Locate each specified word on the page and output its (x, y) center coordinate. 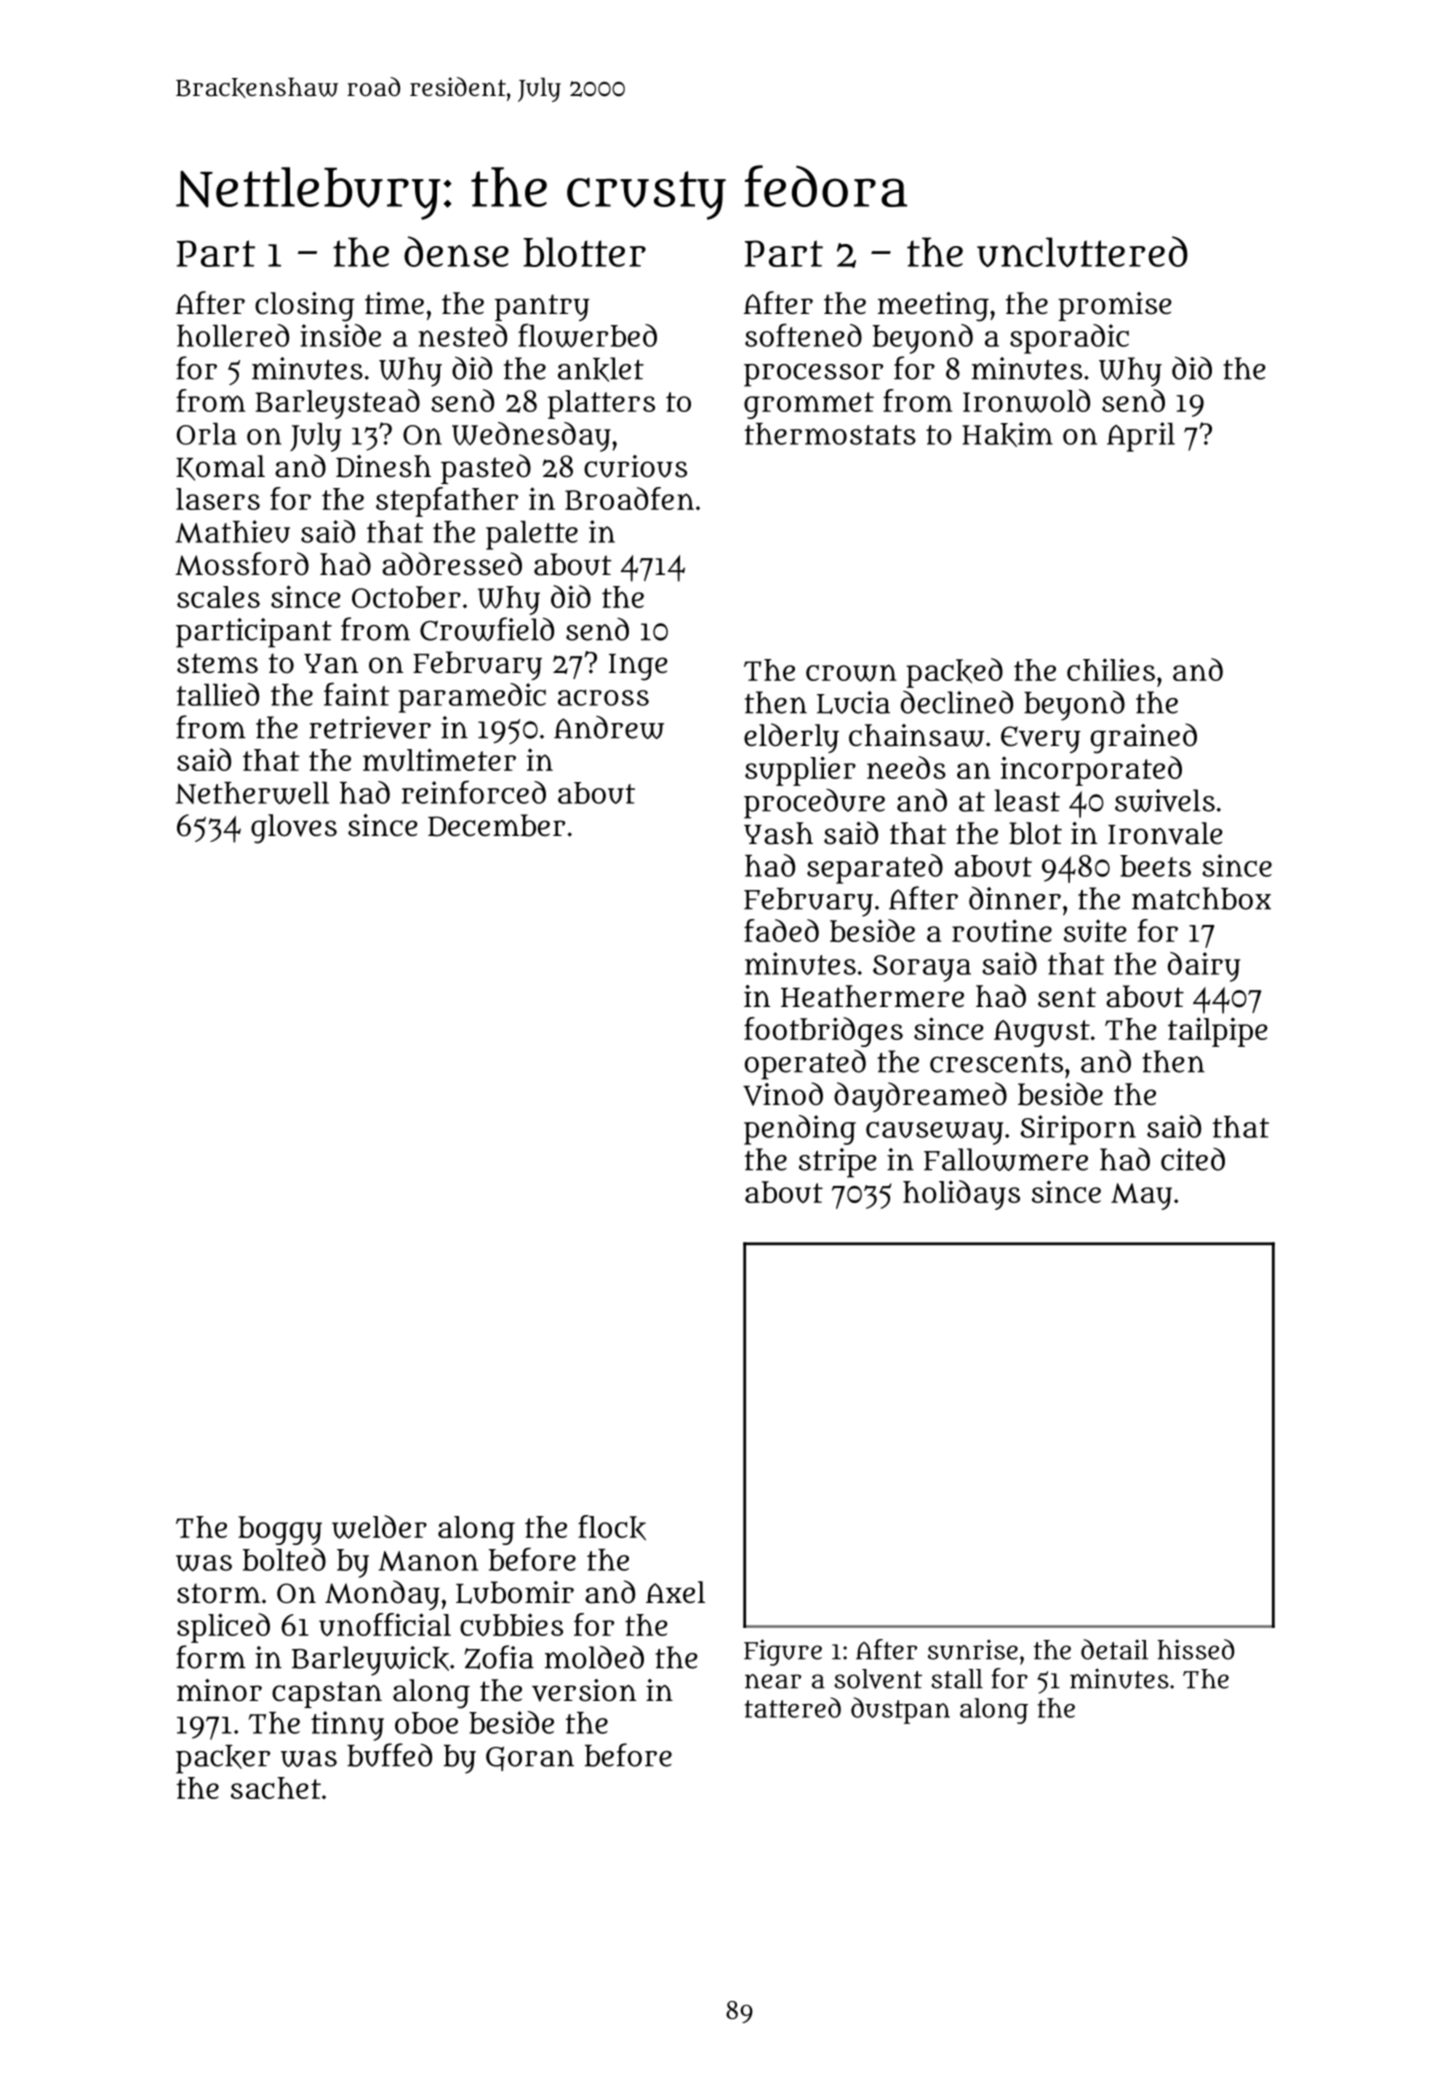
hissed (1195, 1649)
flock (612, 1528)
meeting (933, 307)
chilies (1111, 669)
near (773, 1681)
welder (379, 1527)
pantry (542, 307)
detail (1114, 1649)
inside (340, 335)
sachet (276, 1788)
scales (218, 597)
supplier (800, 771)
